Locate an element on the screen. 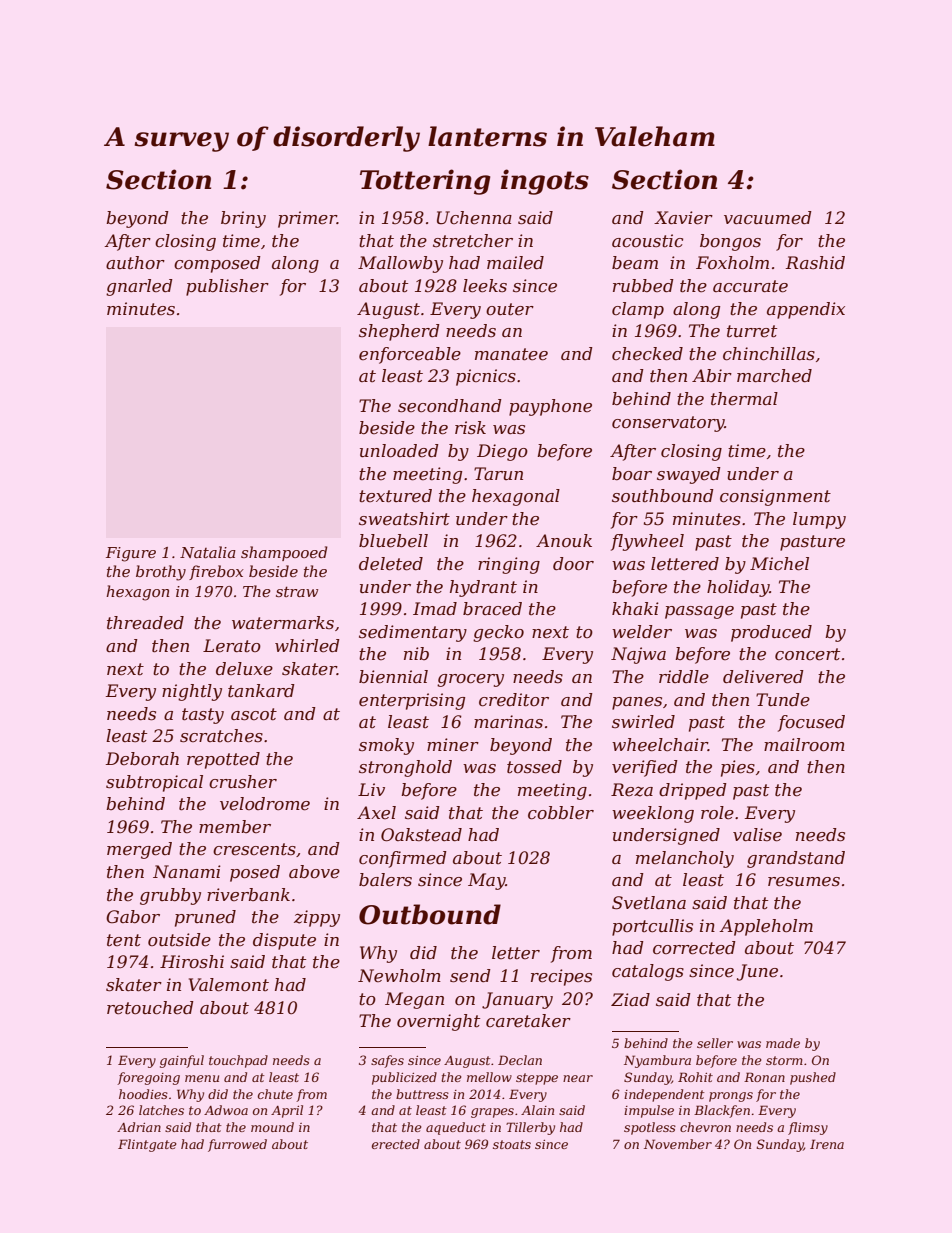 Image resolution: width=952 pixels, height=1233 pixels. tossed is located at coordinates (534, 767).
